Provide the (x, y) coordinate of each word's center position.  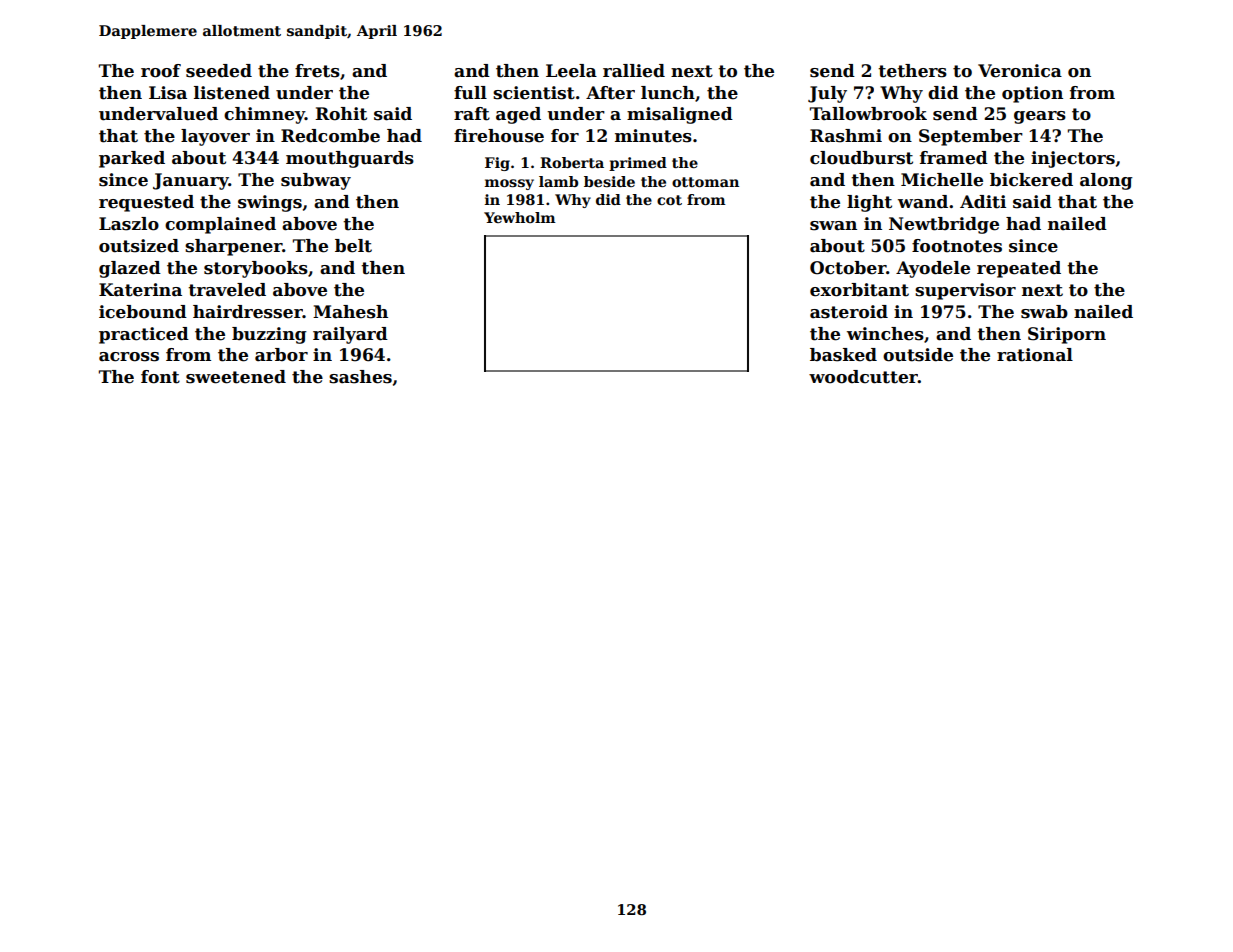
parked (132, 159)
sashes (360, 377)
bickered (1031, 180)
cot (669, 200)
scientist (534, 93)
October (848, 268)
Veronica (1020, 71)
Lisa (168, 93)
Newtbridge (944, 225)
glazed (130, 269)
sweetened (236, 377)
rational (1035, 355)
